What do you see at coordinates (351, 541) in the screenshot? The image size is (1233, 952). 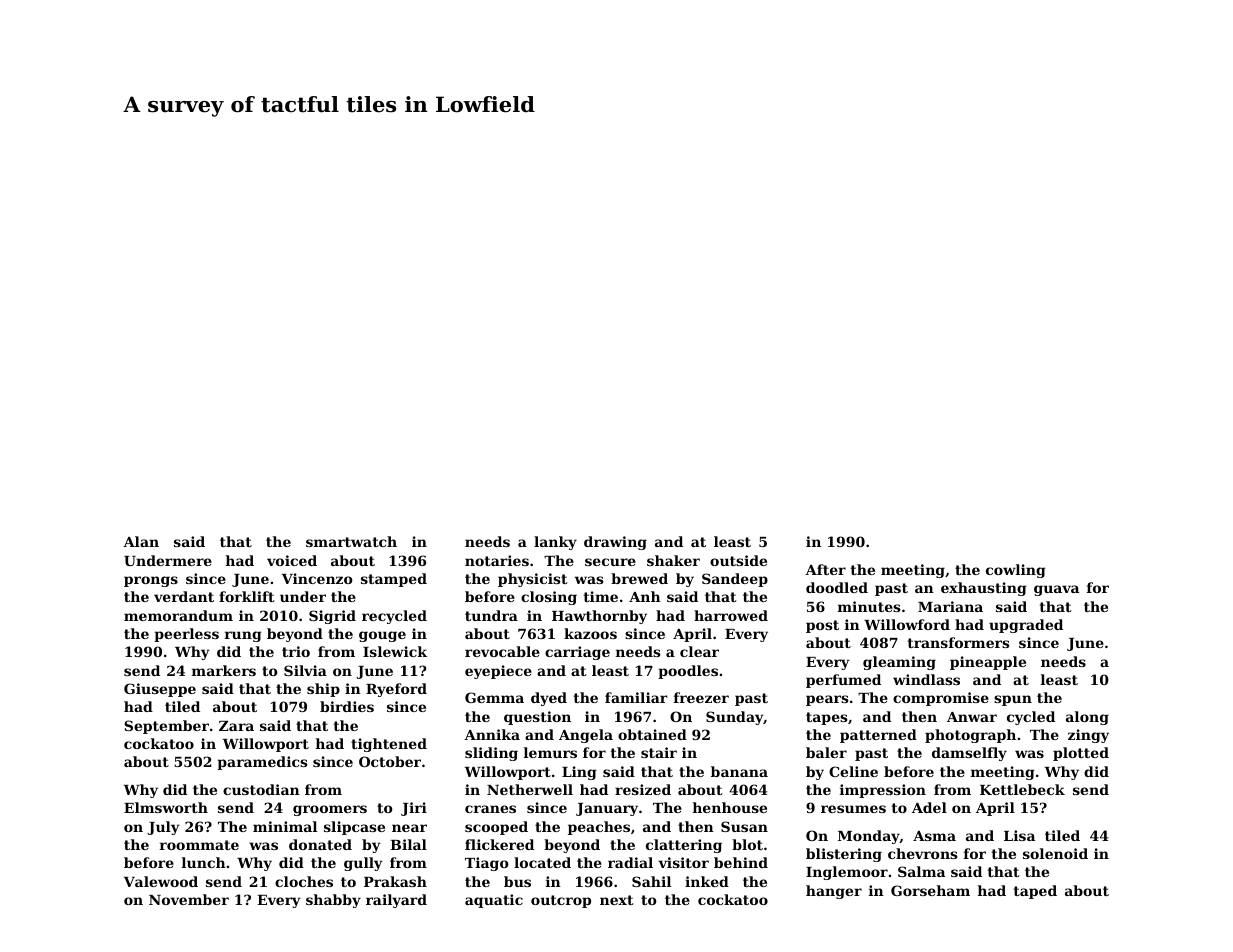 I see `smartwatch` at bounding box center [351, 541].
